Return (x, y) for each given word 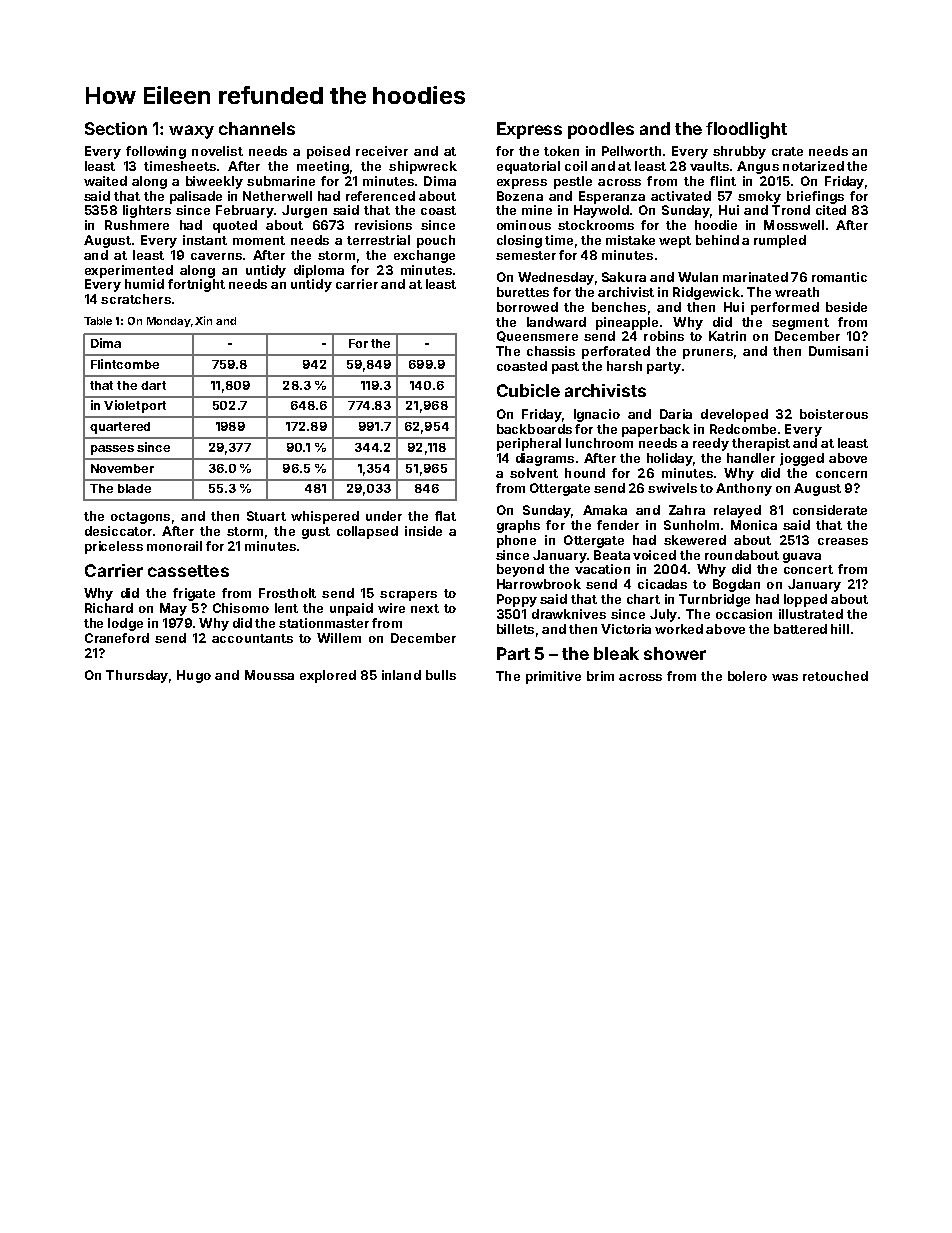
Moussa (269, 675)
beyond (520, 570)
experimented (129, 271)
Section (116, 128)
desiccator (118, 531)
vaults (709, 166)
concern (841, 474)
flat (445, 516)
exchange (424, 256)
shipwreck (423, 167)
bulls (441, 675)
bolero (747, 676)
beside (846, 307)
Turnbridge (714, 600)
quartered (120, 428)
